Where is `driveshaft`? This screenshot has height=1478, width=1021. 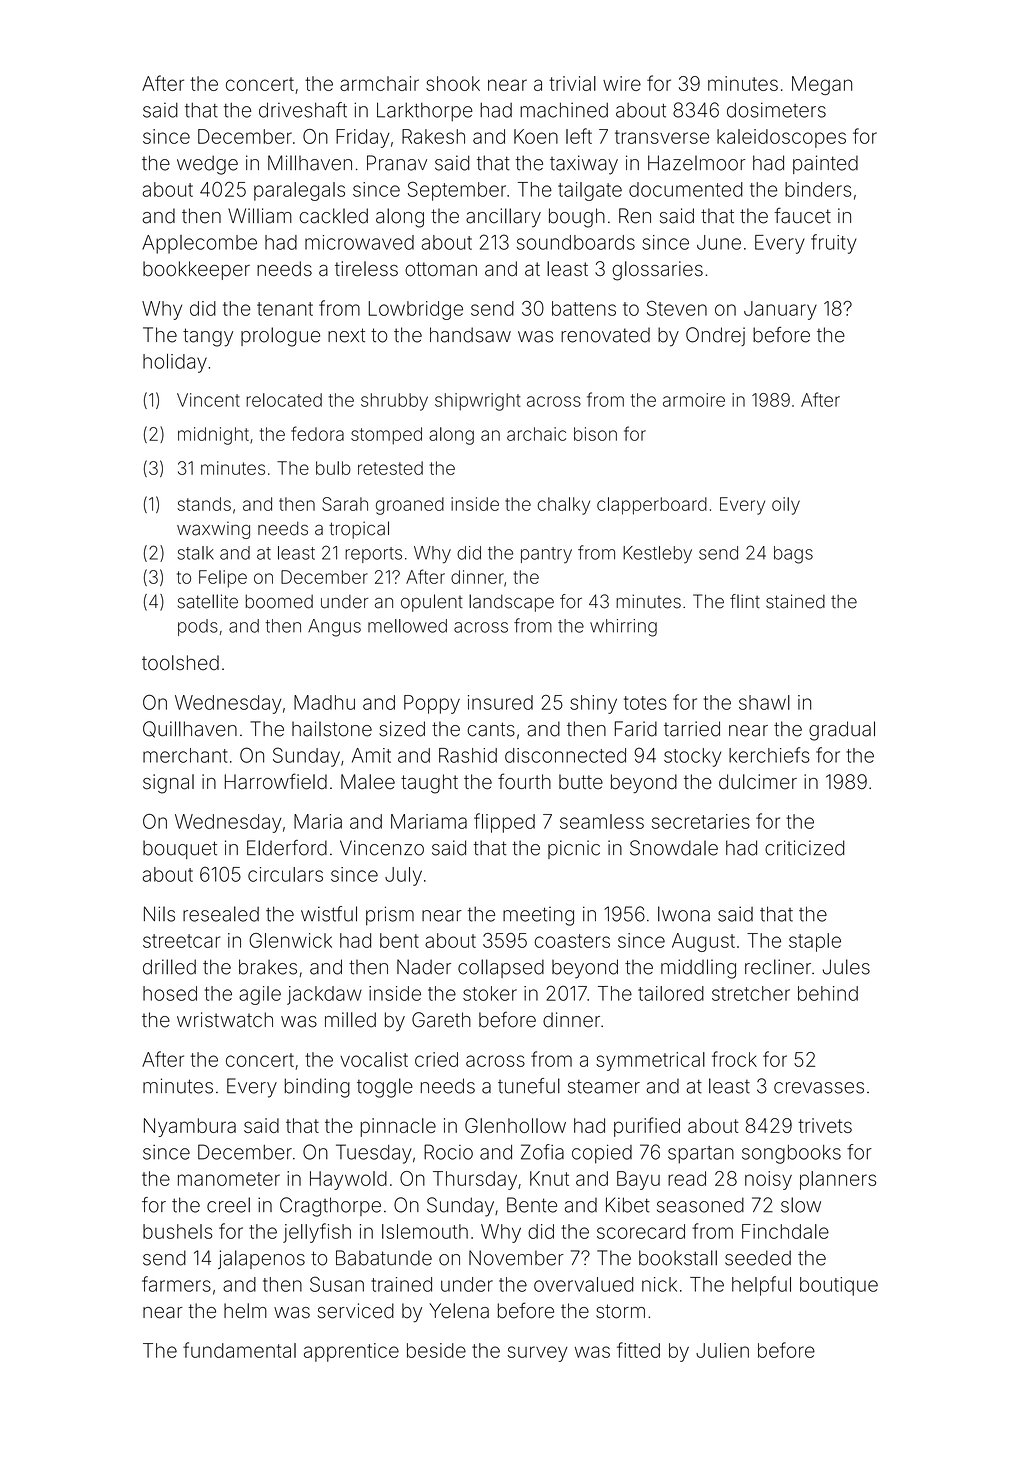 driveshaft is located at coordinates (303, 110).
